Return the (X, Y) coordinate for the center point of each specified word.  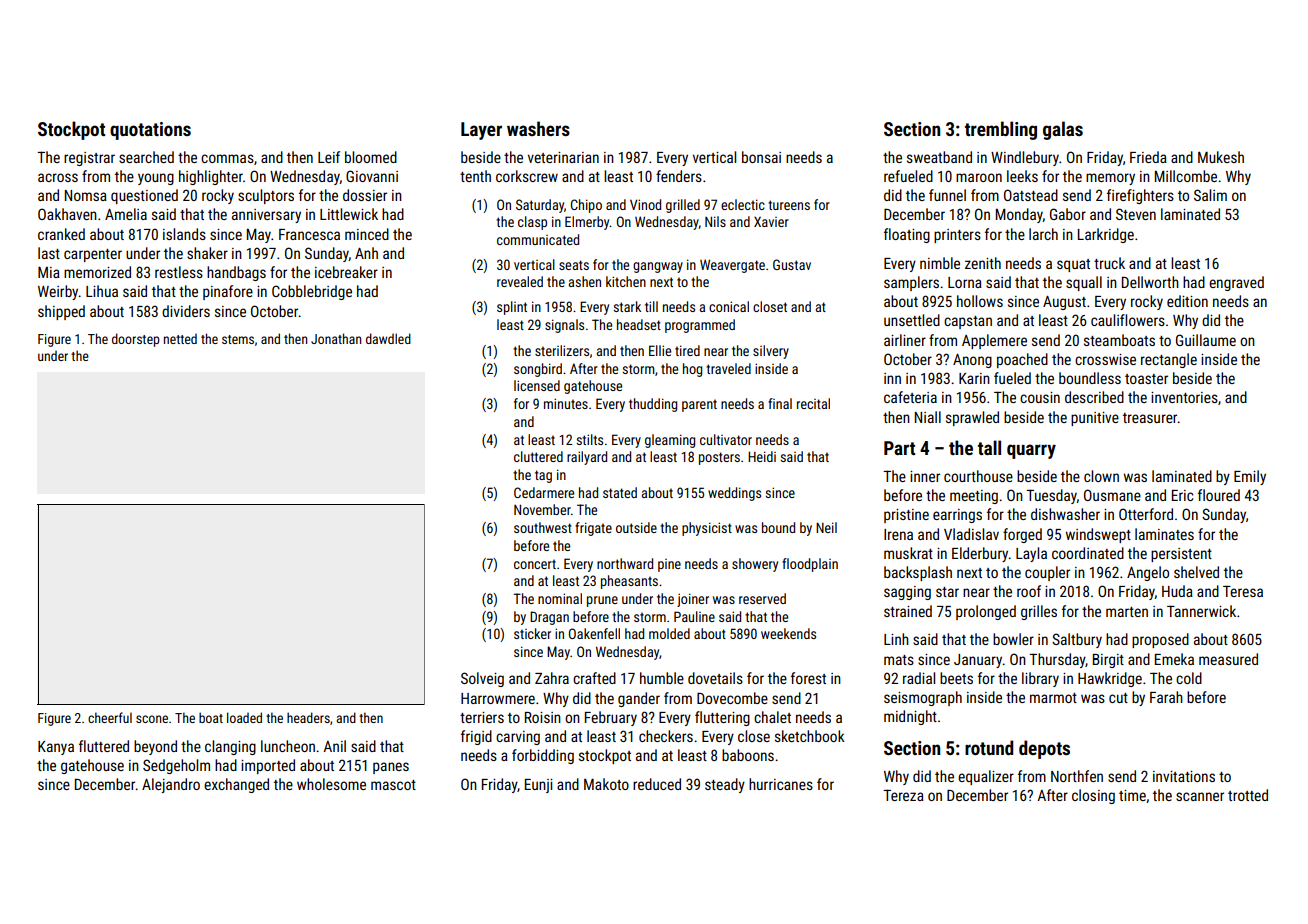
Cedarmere (544, 492)
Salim (1210, 195)
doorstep (136, 340)
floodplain (810, 565)
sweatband (939, 157)
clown (1101, 476)
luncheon (288, 746)
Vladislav (971, 534)
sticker (532, 633)
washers (538, 128)
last (49, 253)
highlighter (211, 177)
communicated (538, 239)
